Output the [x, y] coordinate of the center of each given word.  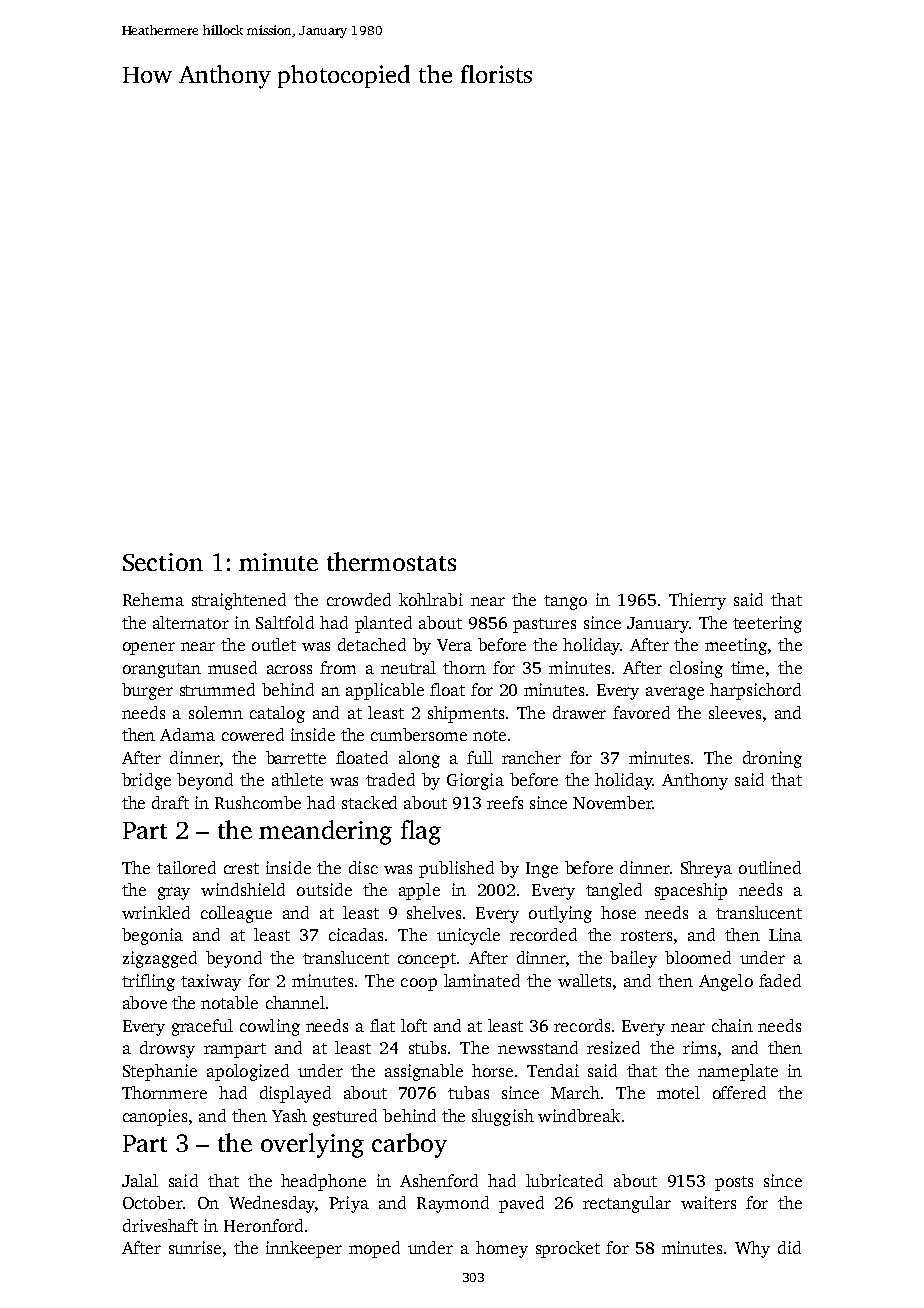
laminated [482, 980]
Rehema [153, 599]
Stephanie [160, 1072]
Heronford [263, 1225]
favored [641, 712]
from [338, 667]
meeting [736, 646]
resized [613, 1047]
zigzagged [160, 959]
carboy [409, 1145]
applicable [385, 691]
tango [565, 602]
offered [739, 1092]
